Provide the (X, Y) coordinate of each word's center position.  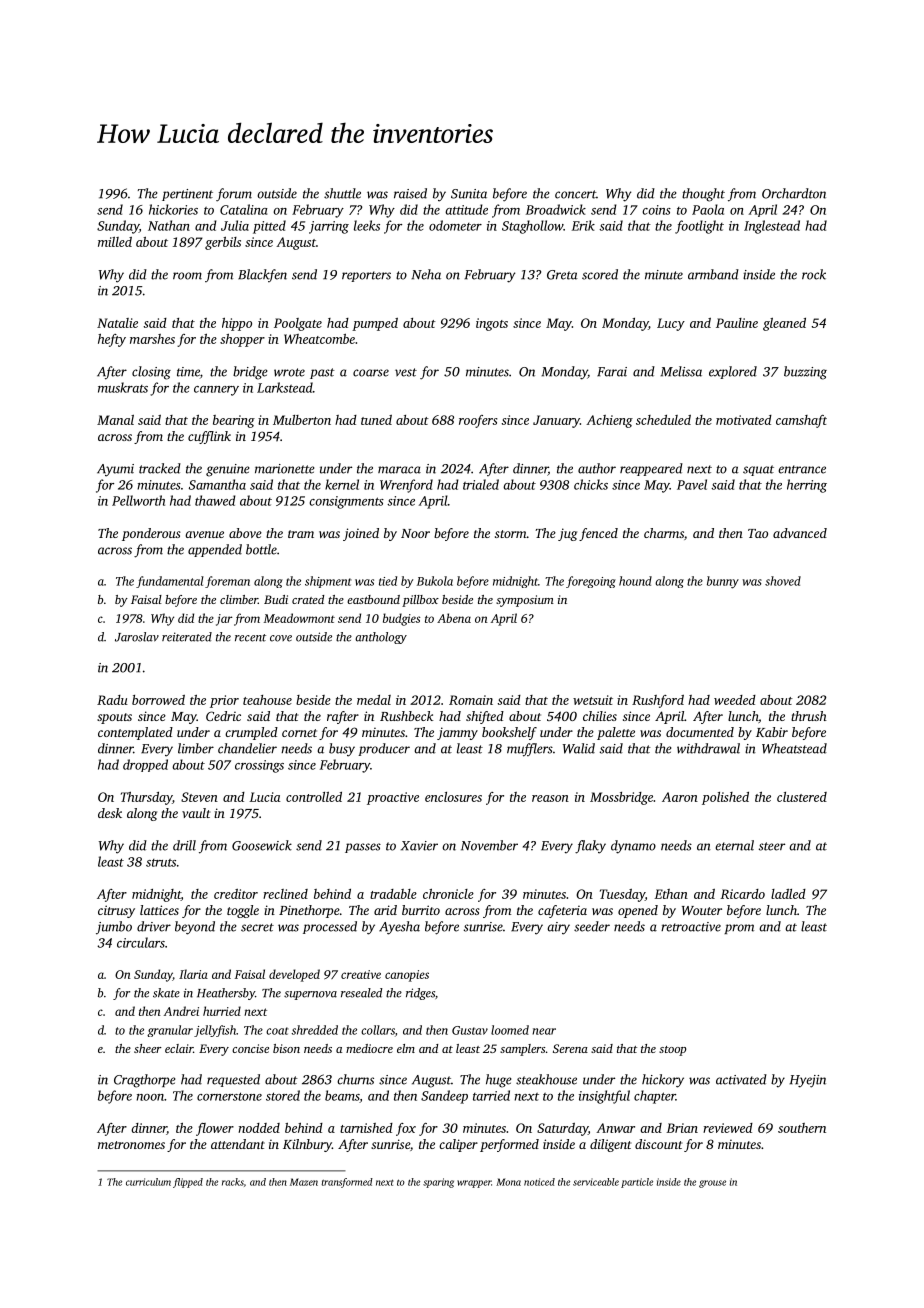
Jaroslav (137, 637)
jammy (457, 733)
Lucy (671, 324)
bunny (723, 582)
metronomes (131, 1145)
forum (234, 195)
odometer (455, 225)
